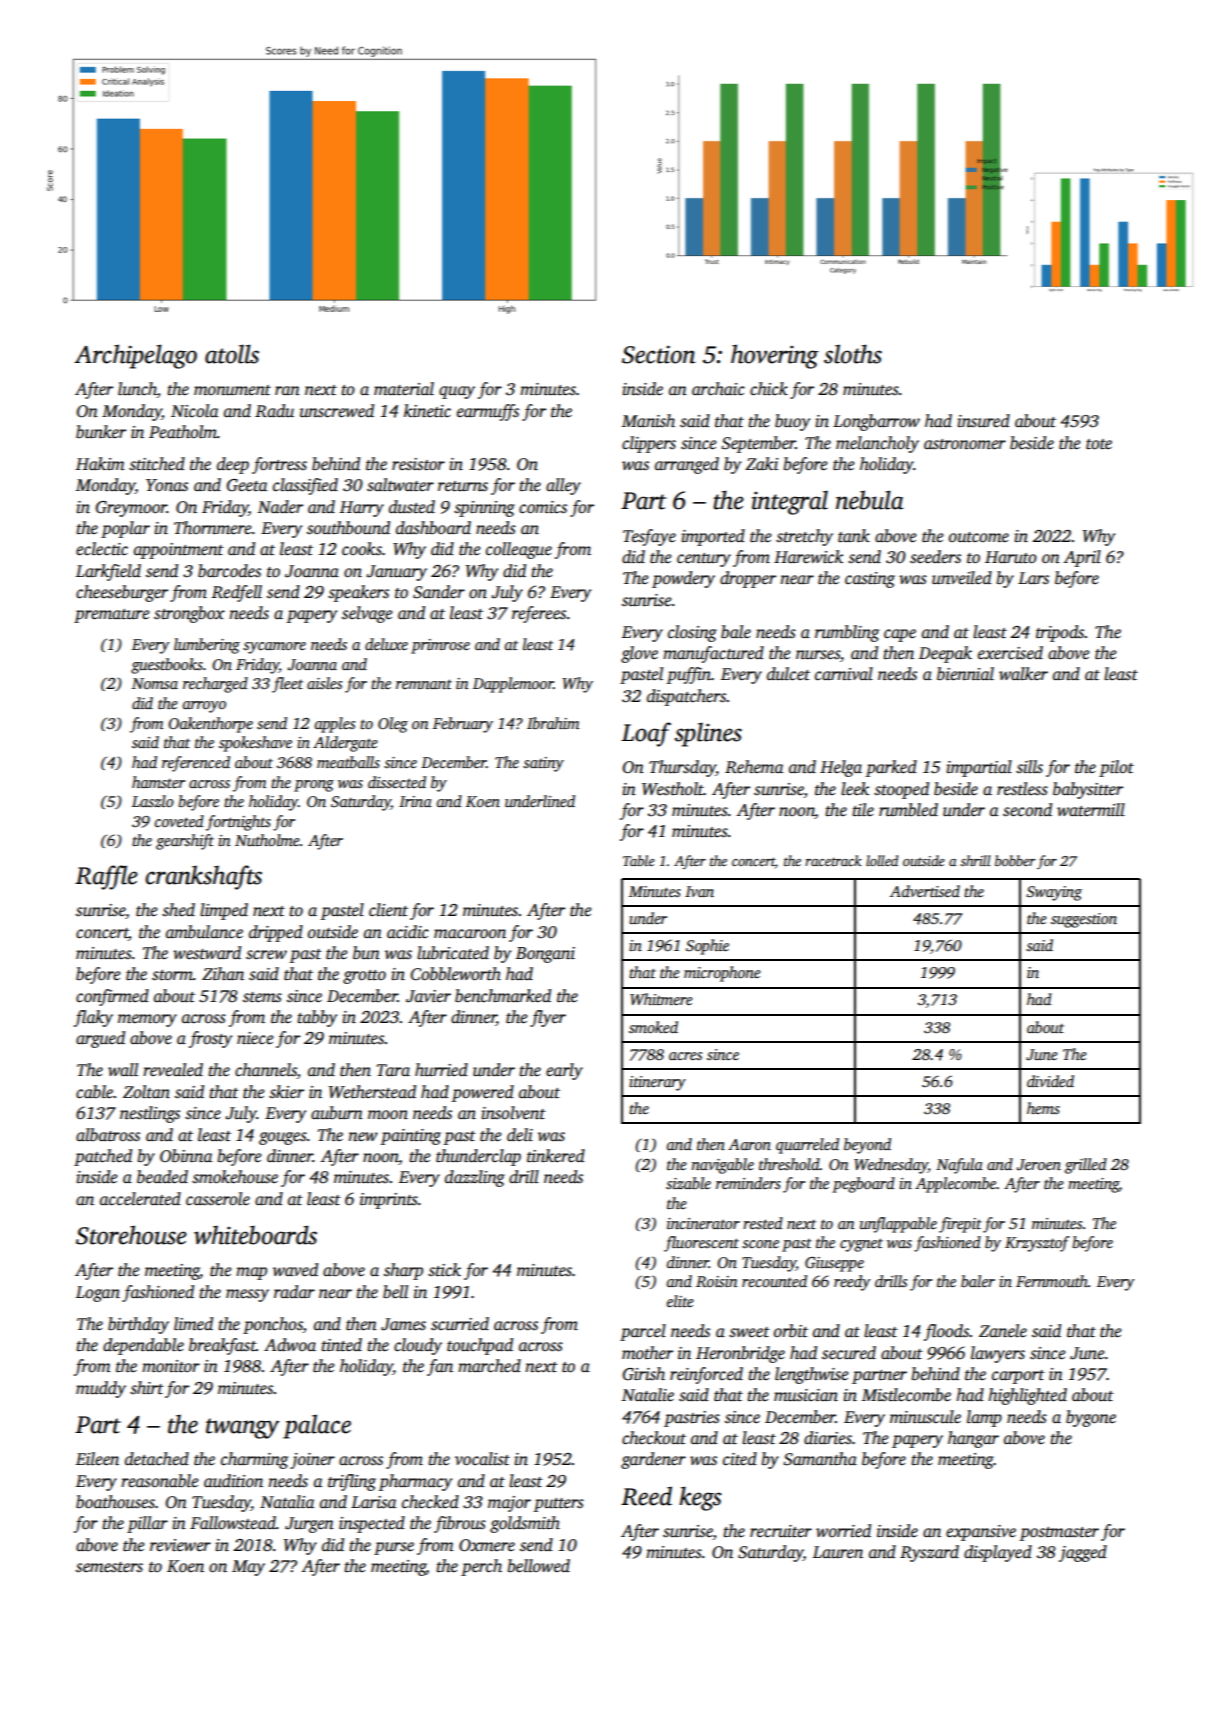 This screenshot has width=1216, height=1719. Describe the element at coordinates (908, 810) in the screenshot. I see `rumbled` at that location.
